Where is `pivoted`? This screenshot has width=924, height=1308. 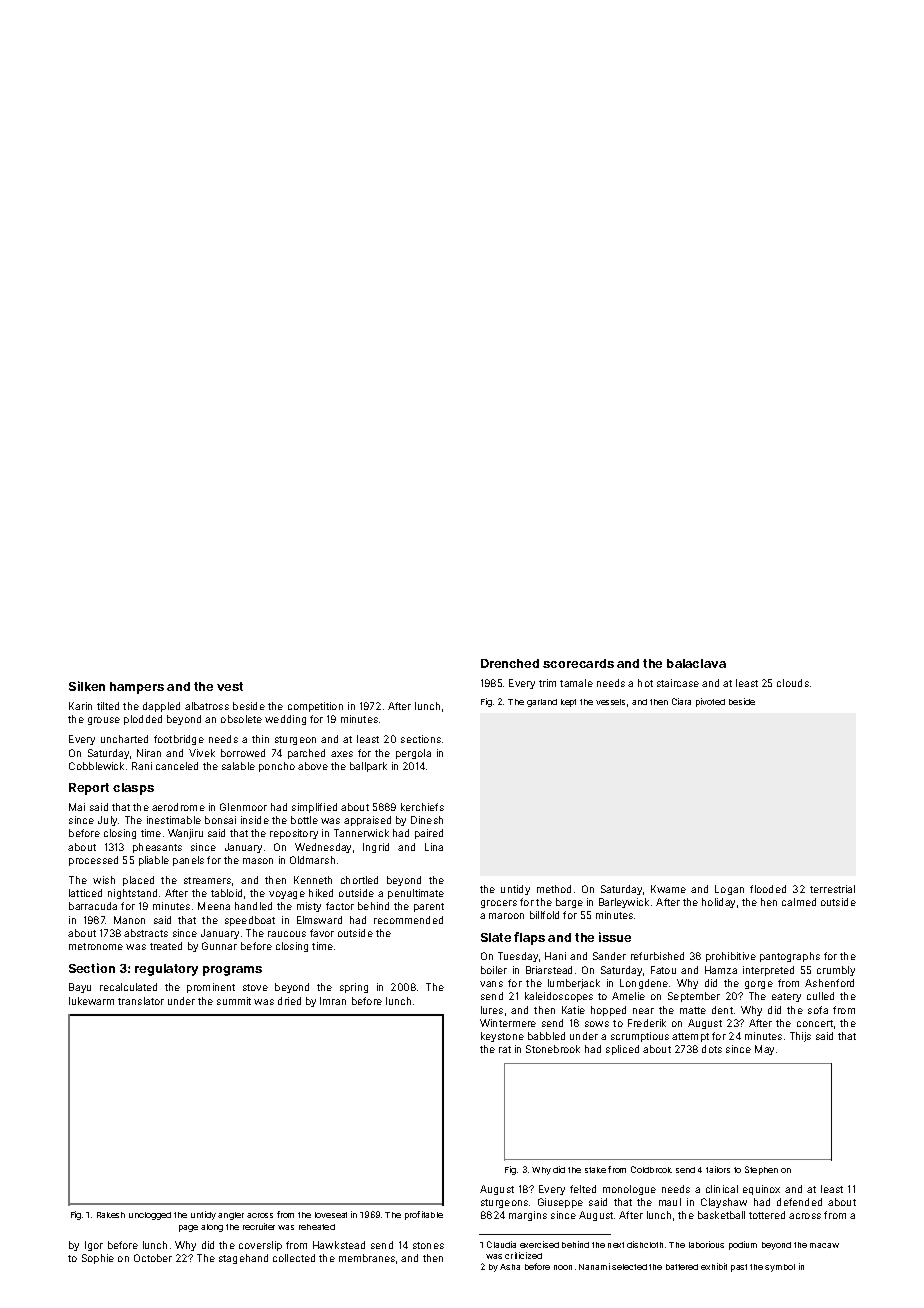 pivoted is located at coordinates (710, 702).
